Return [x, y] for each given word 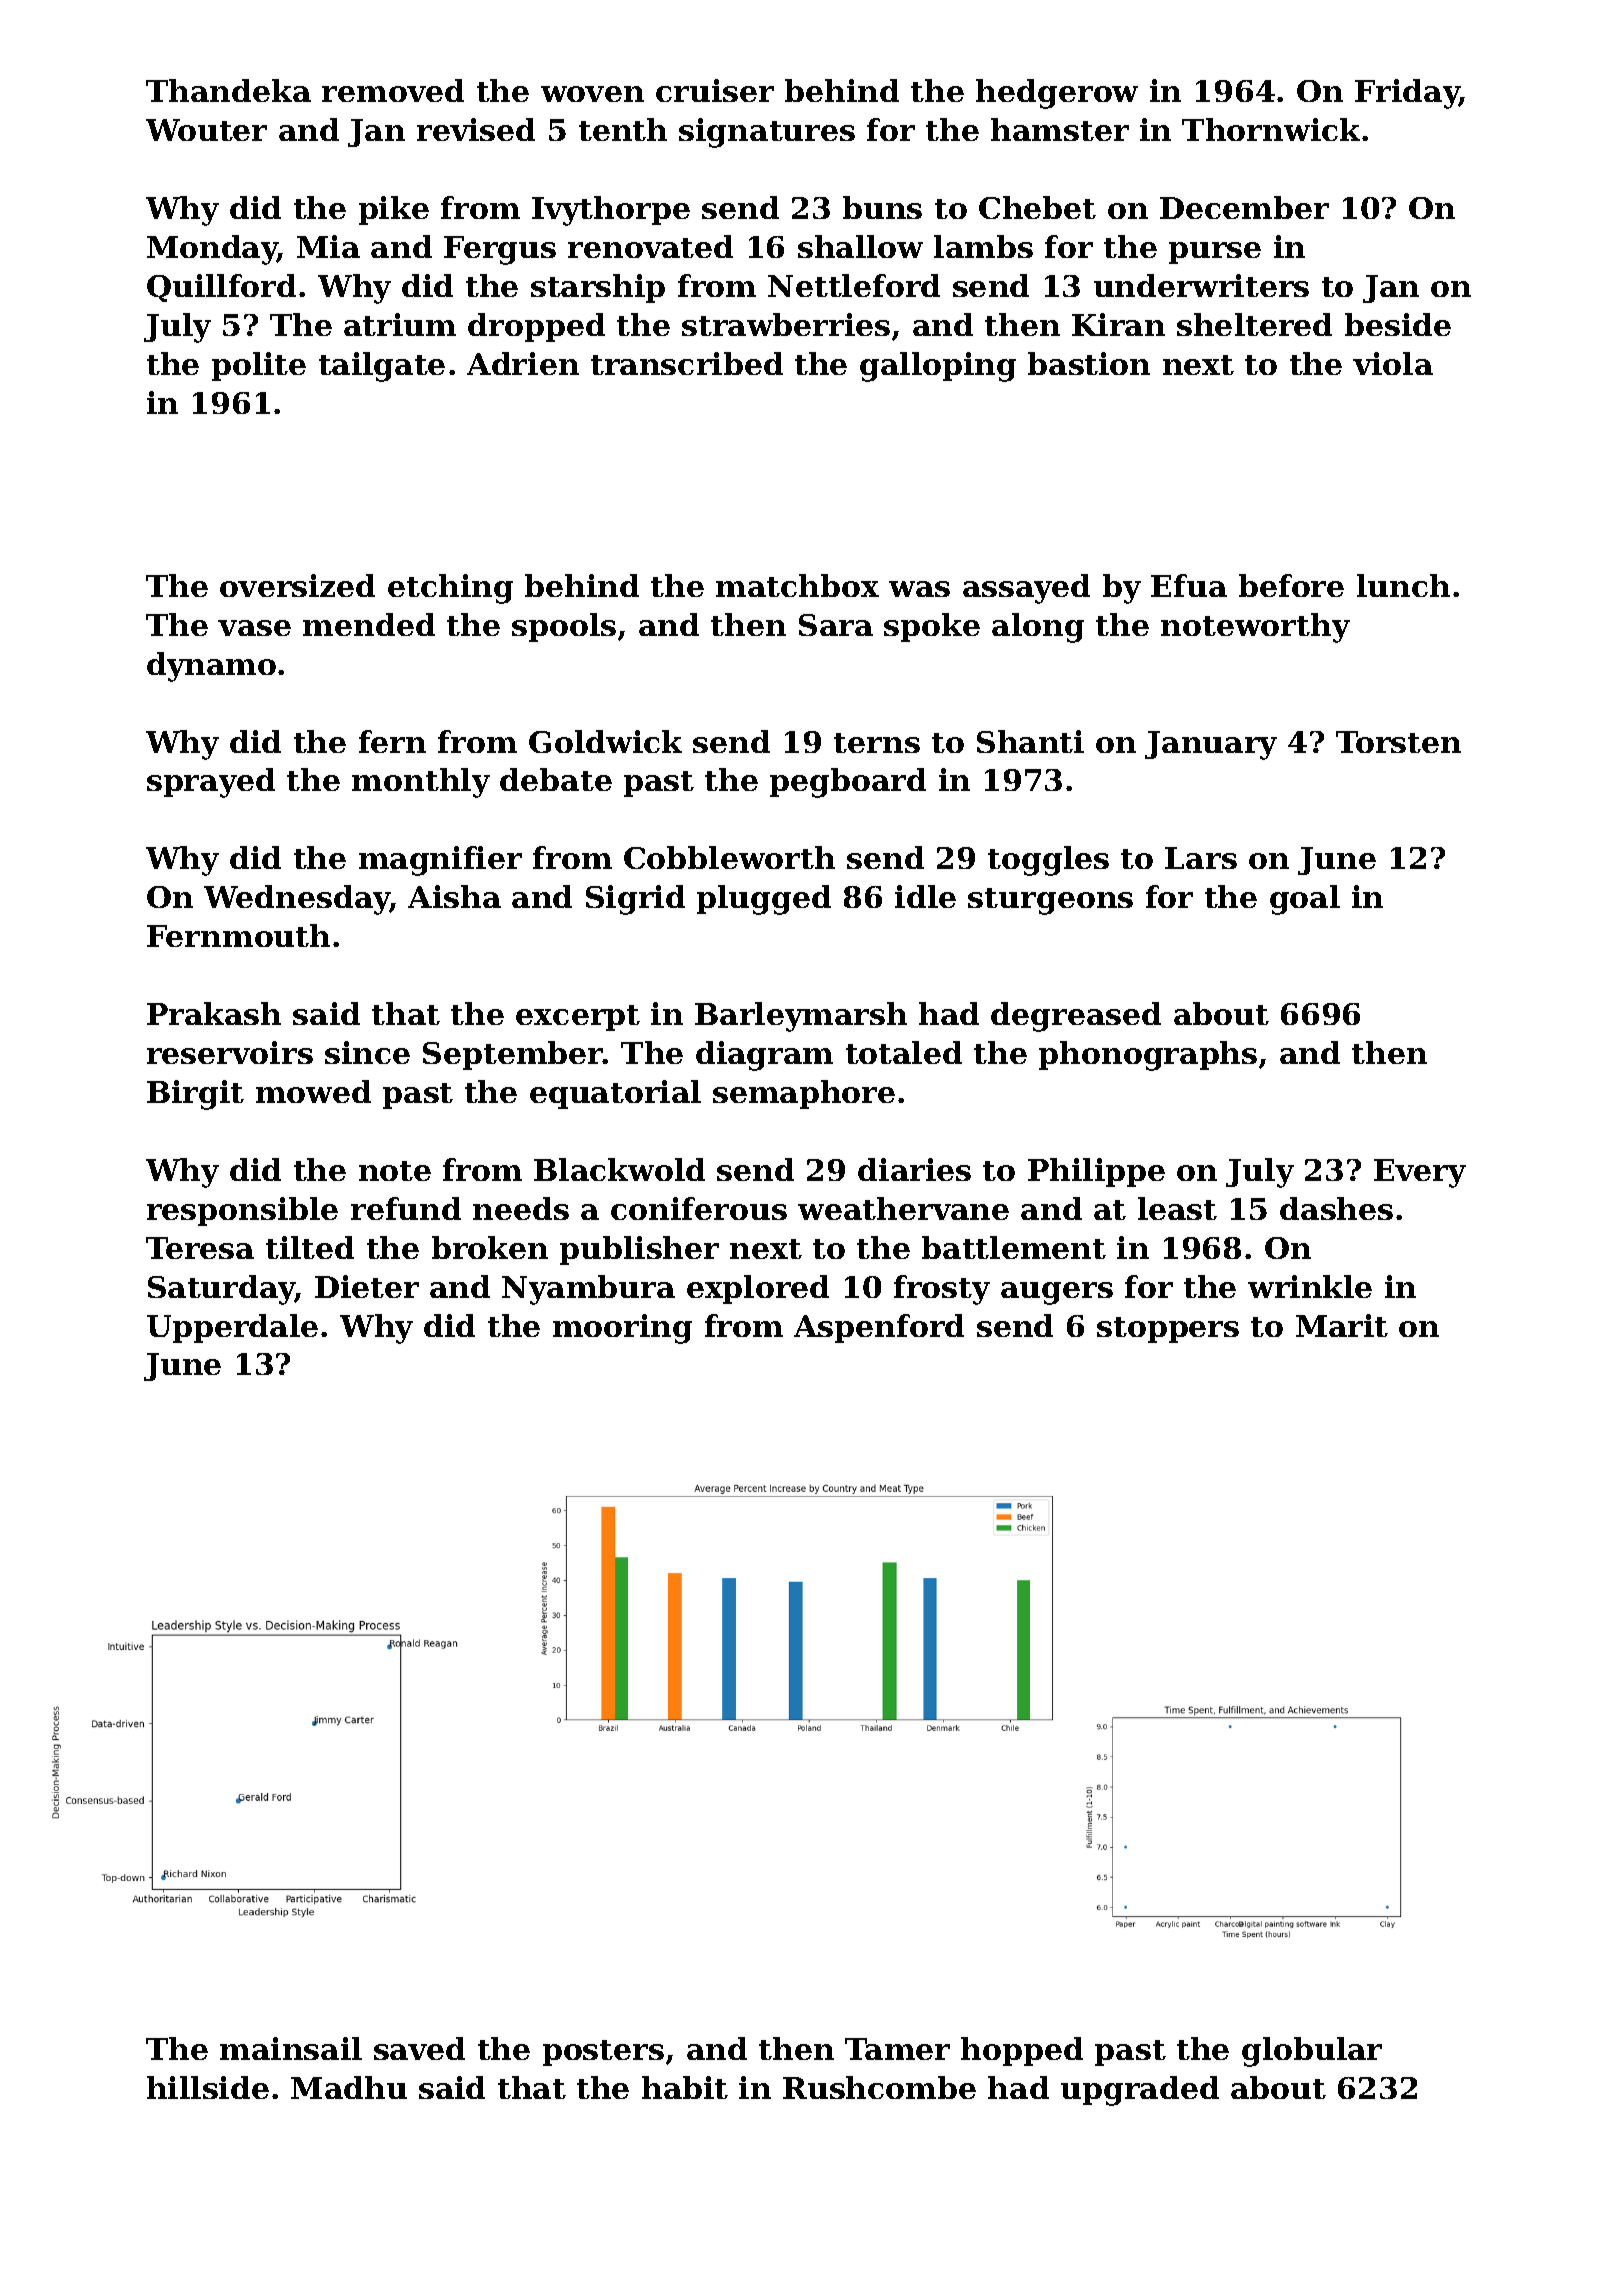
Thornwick [1271, 129]
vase [254, 628]
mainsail [291, 2048]
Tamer [897, 2049]
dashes [1336, 1208]
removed [393, 90]
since [367, 1052]
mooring [622, 1329]
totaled [904, 1052]
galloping [938, 367]
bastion [1089, 363]
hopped [1022, 2051]
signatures [767, 133]
